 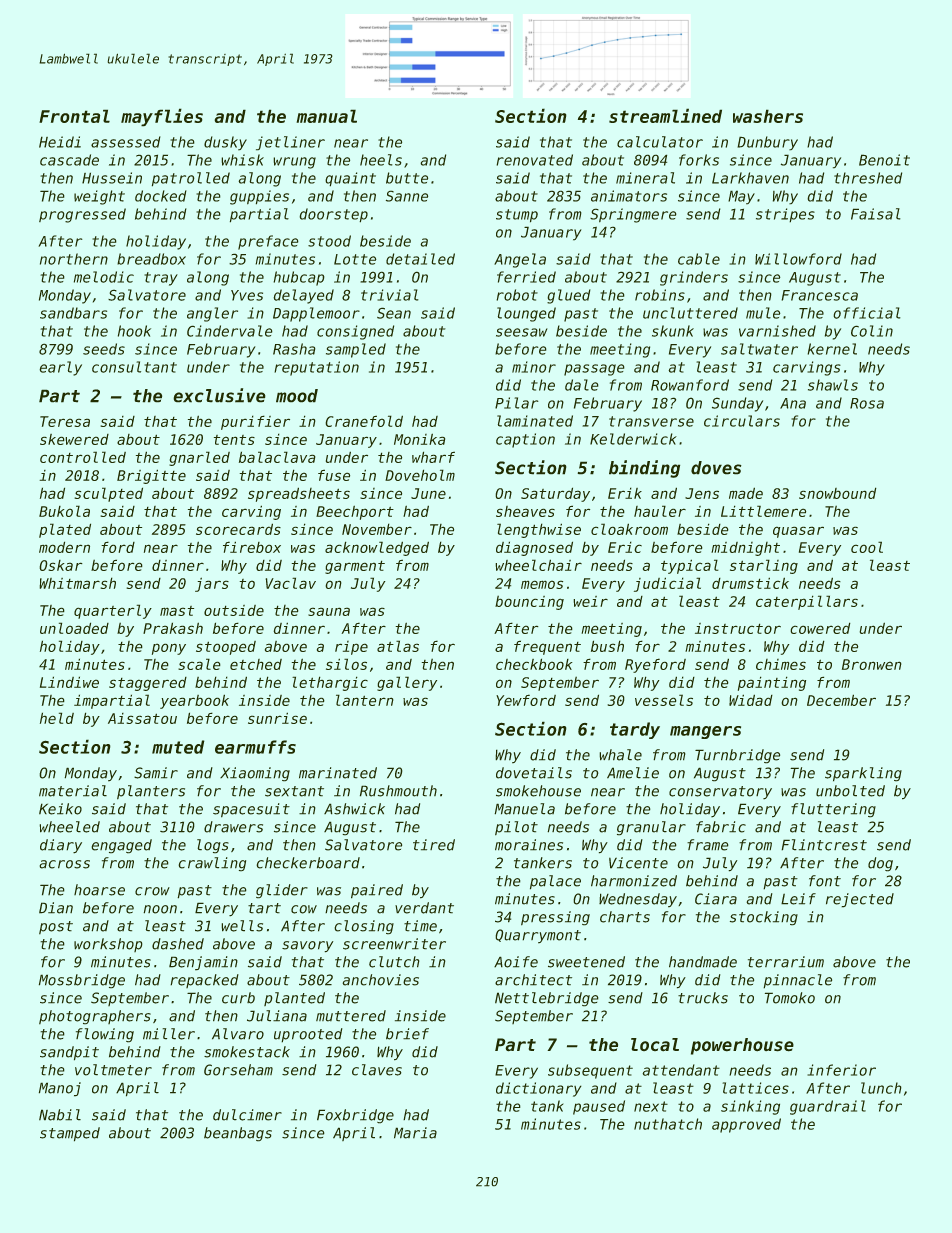 I want to click on renovated, so click(x=535, y=160).
